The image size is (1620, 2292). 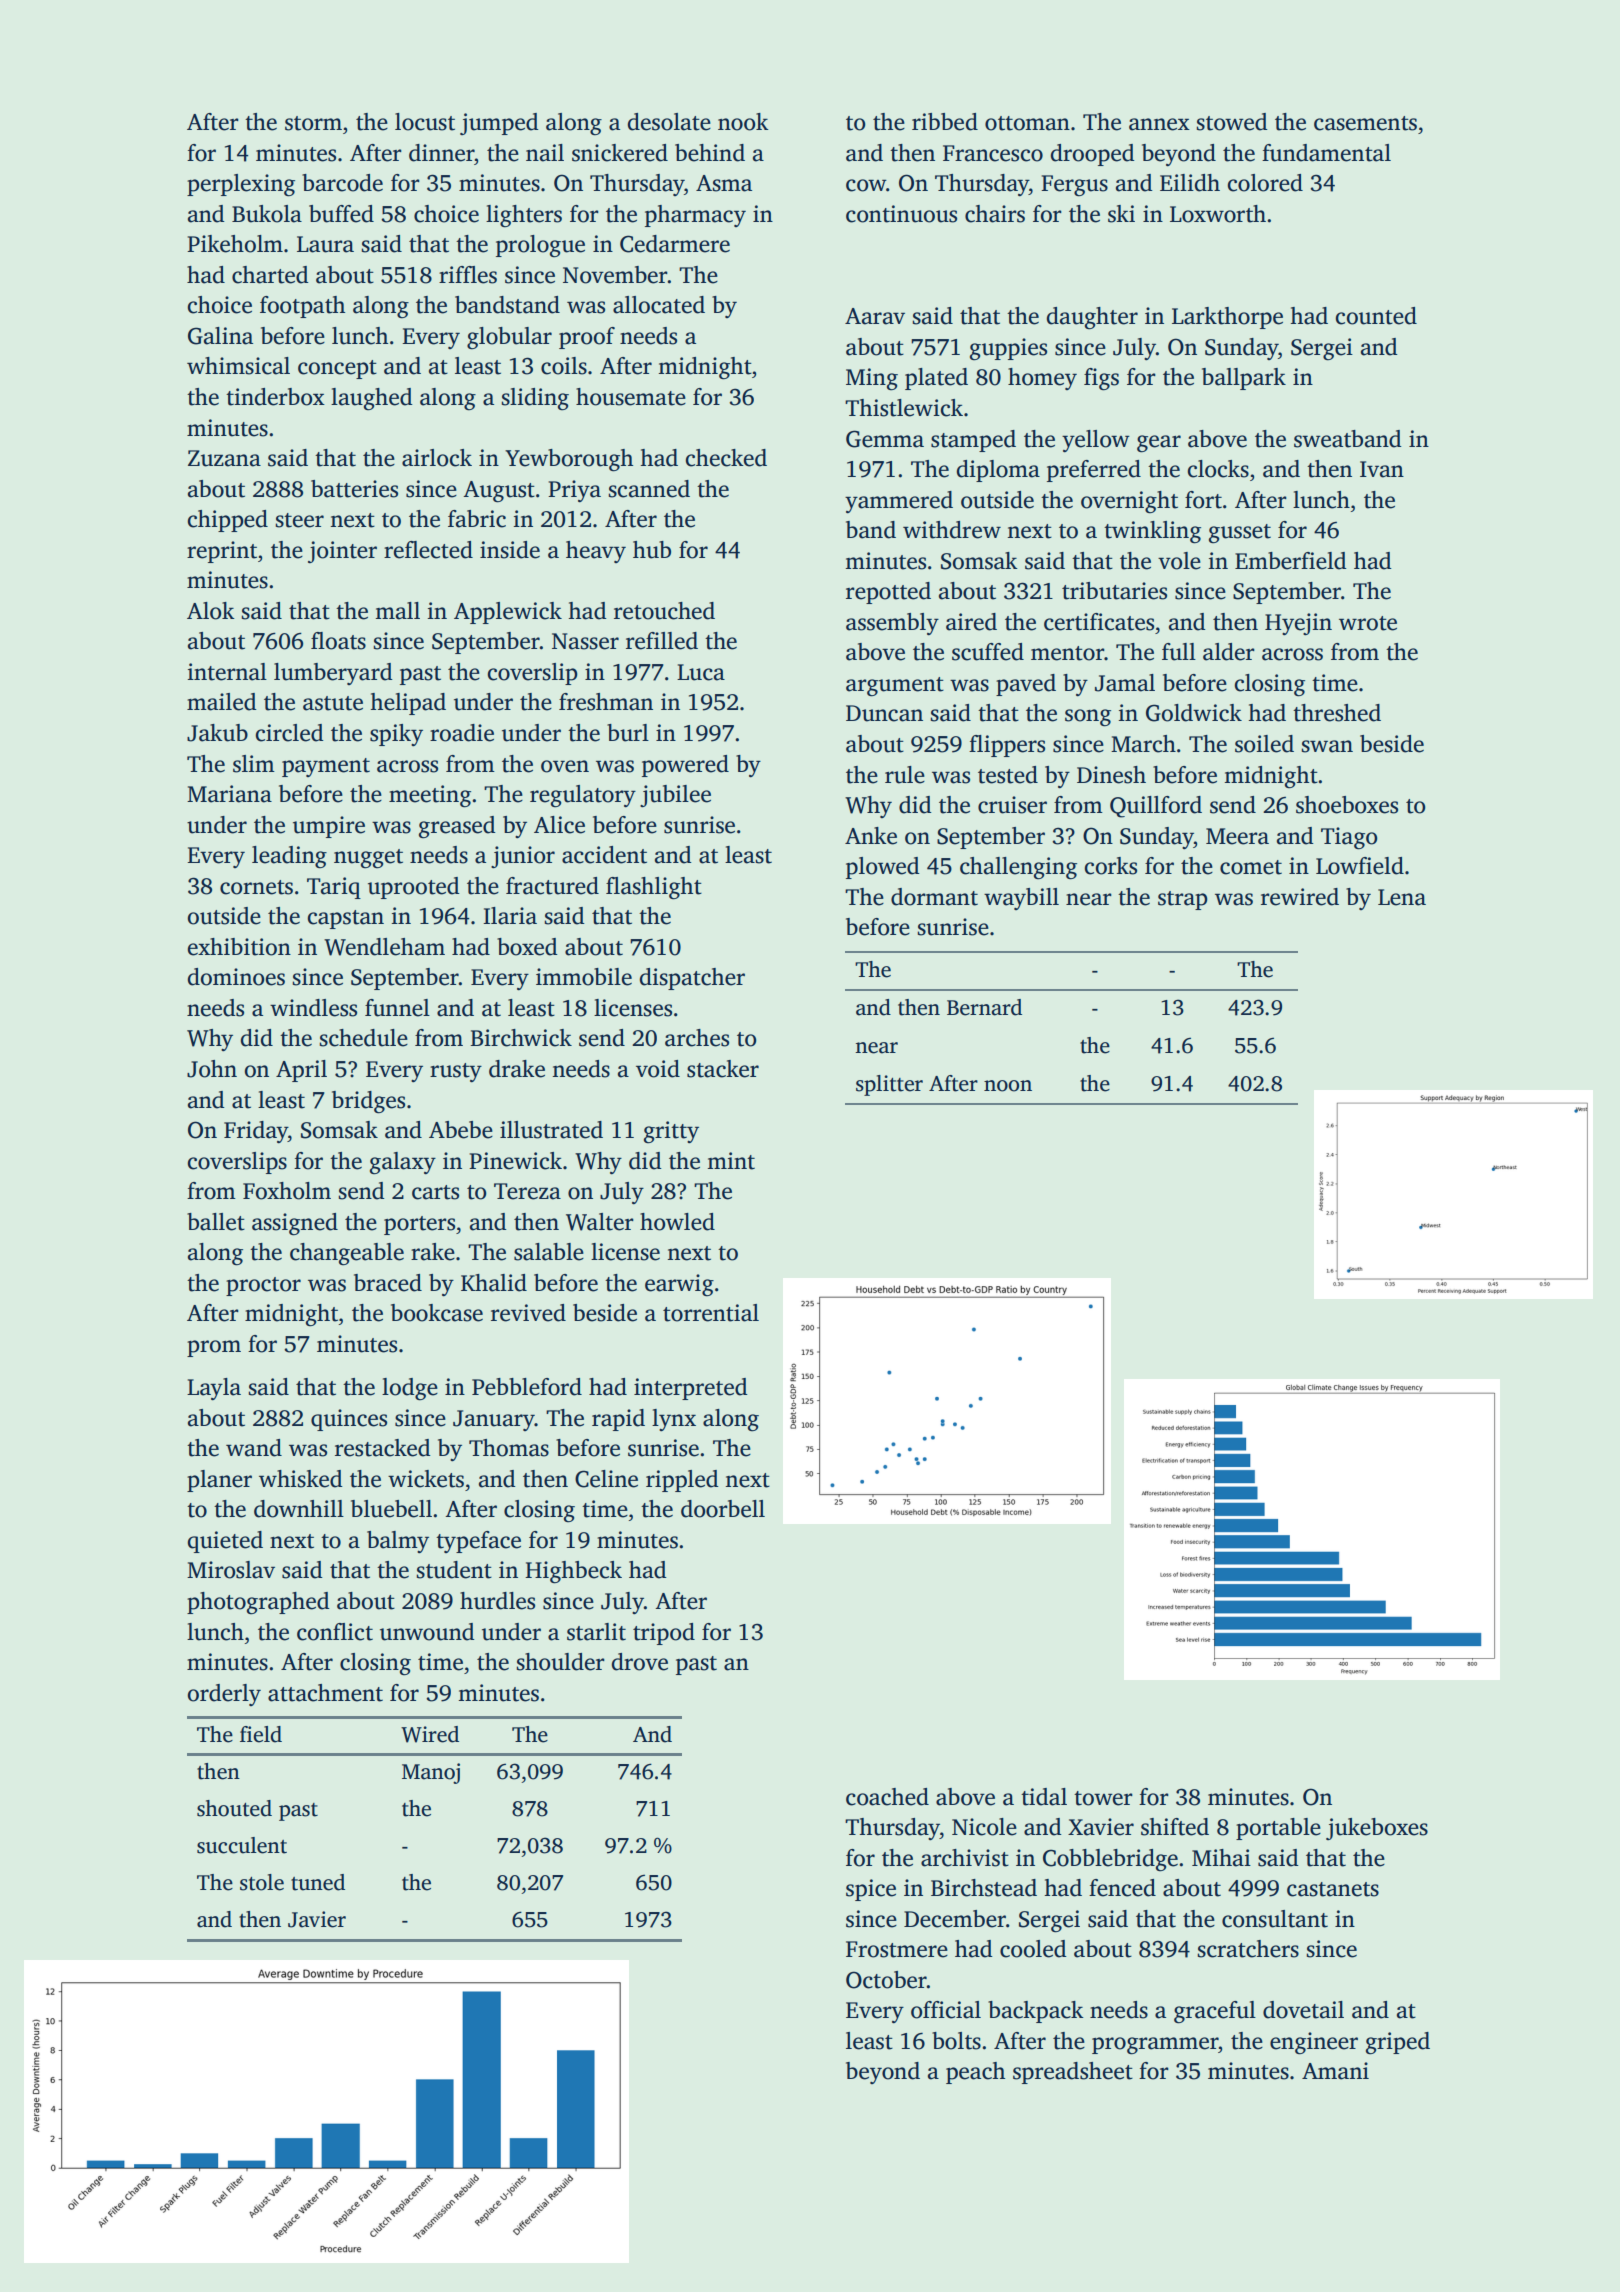 I want to click on braced, so click(x=388, y=1283).
